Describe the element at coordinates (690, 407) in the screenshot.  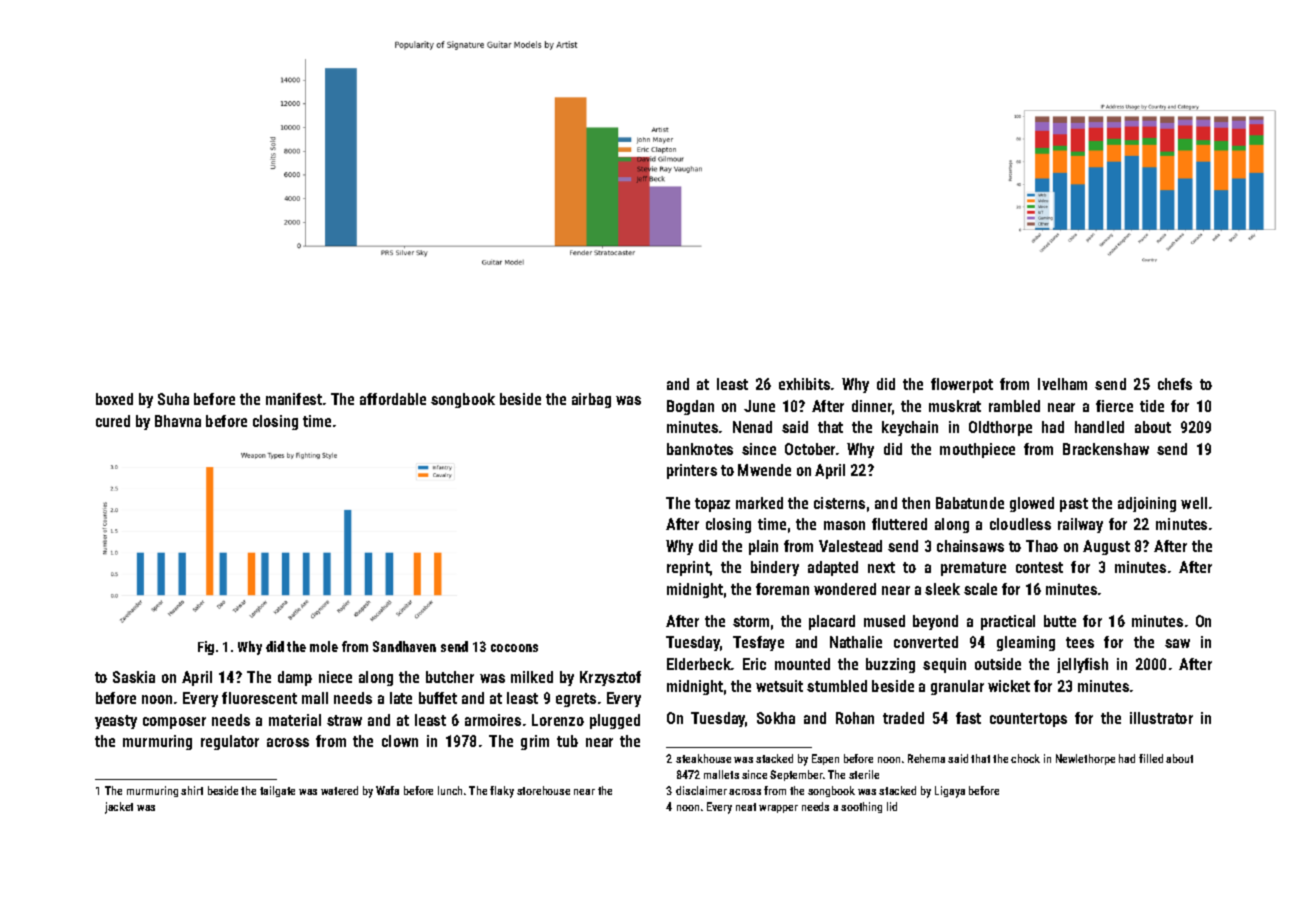
I see `Bogdan` at that location.
